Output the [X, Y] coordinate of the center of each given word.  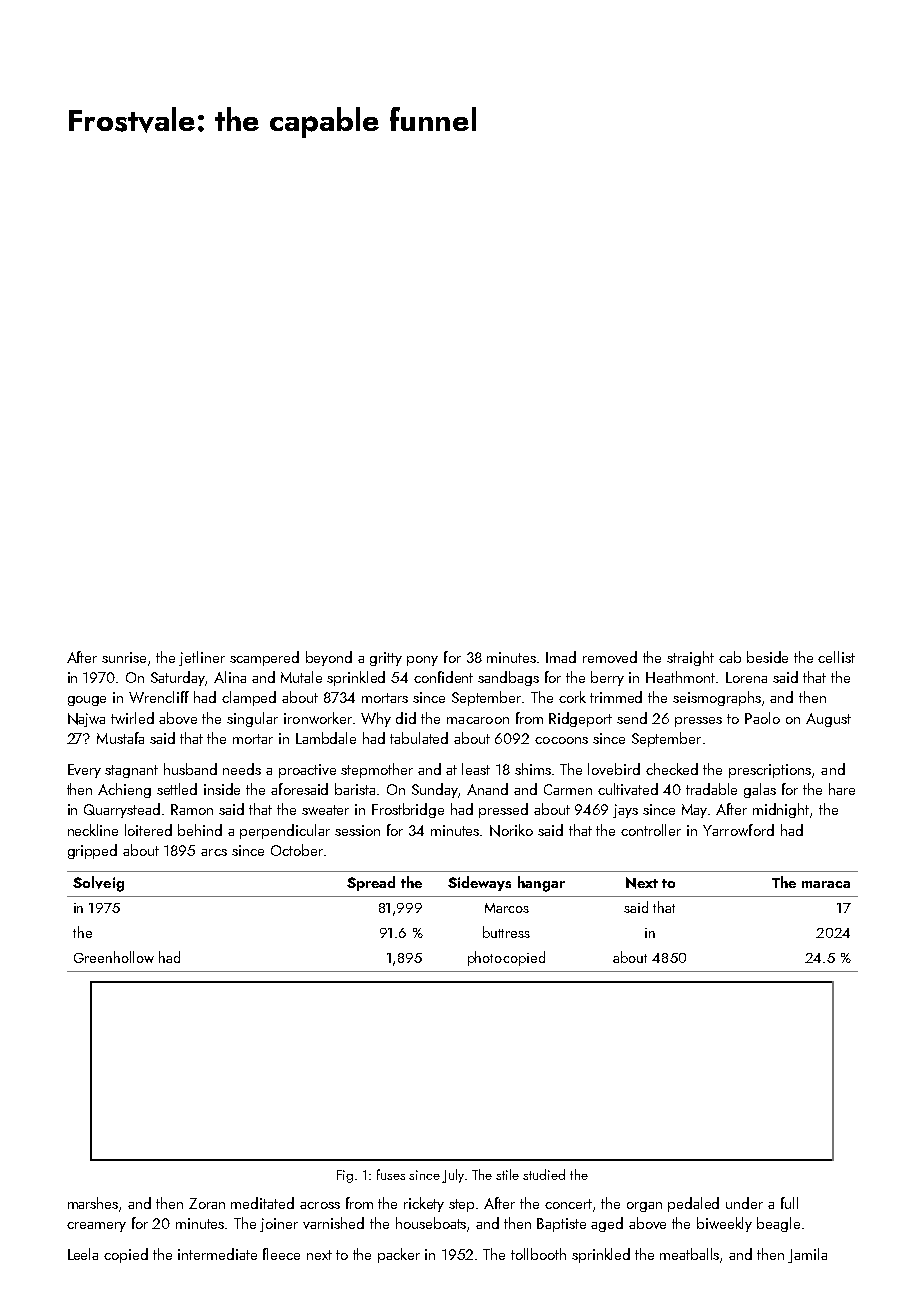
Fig [345, 1176]
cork [572, 697]
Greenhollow [114, 957]
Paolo [762, 718]
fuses [391, 1174]
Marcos [507, 908]
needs [242, 769]
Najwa [86, 720]
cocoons [561, 740]
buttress [506, 932]
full [789, 1203]
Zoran [207, 1203]
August [828, 720]
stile [507, 1174]
